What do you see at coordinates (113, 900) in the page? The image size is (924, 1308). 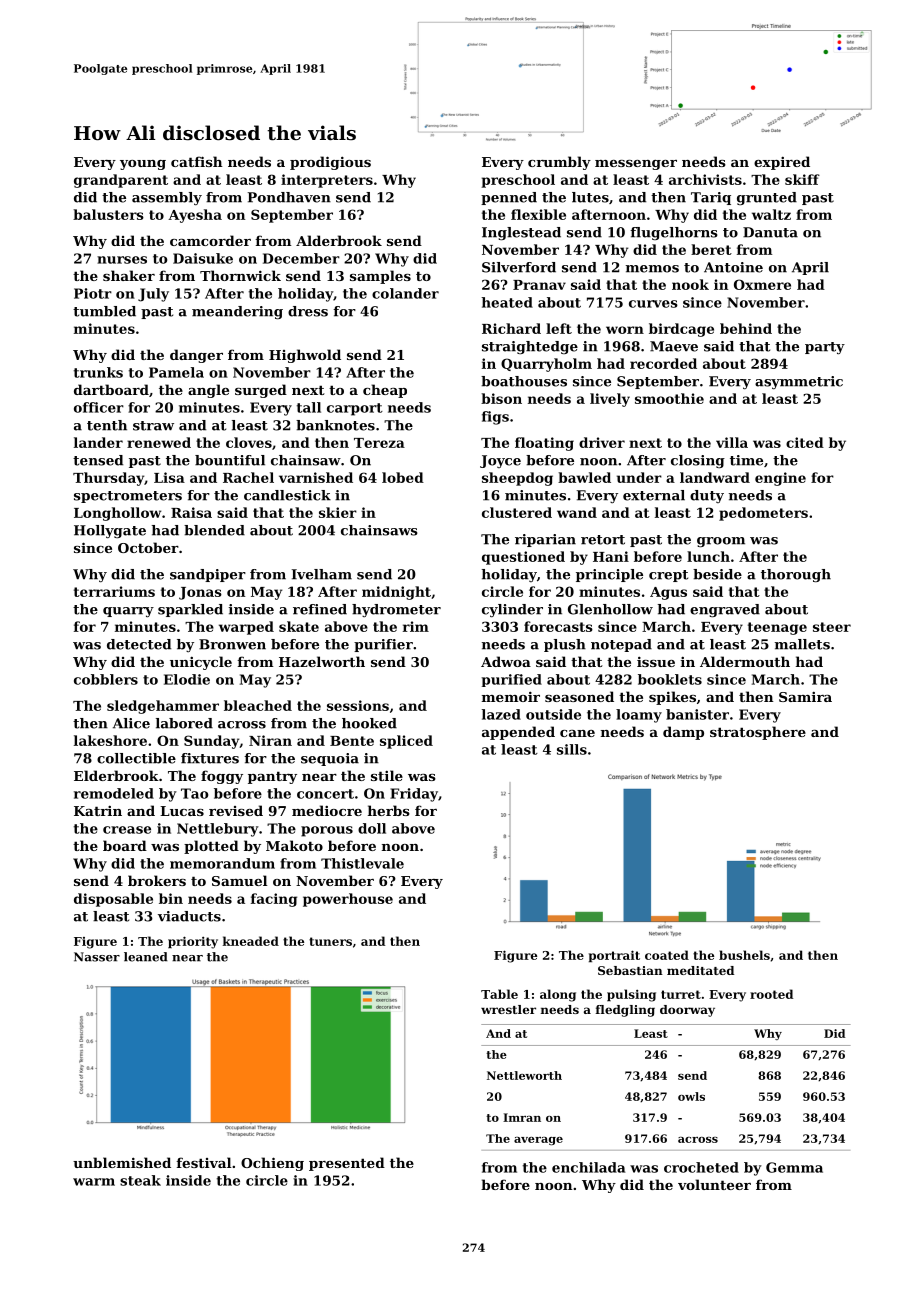 I see `disposable` at bounding box center [113, 900].
